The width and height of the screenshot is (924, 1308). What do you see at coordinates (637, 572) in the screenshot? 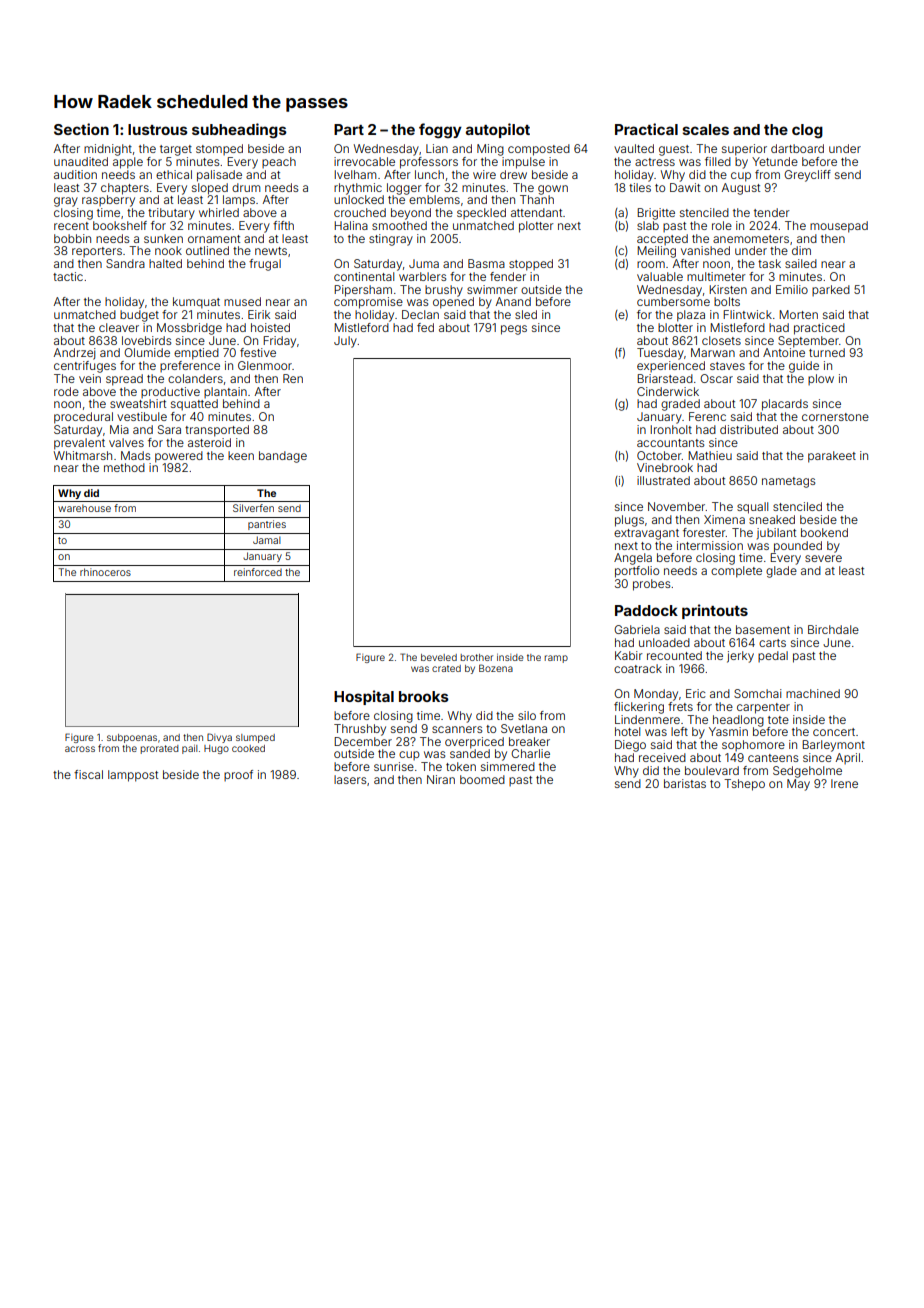
I see `portfolio` at bounding box center [637, 572].
